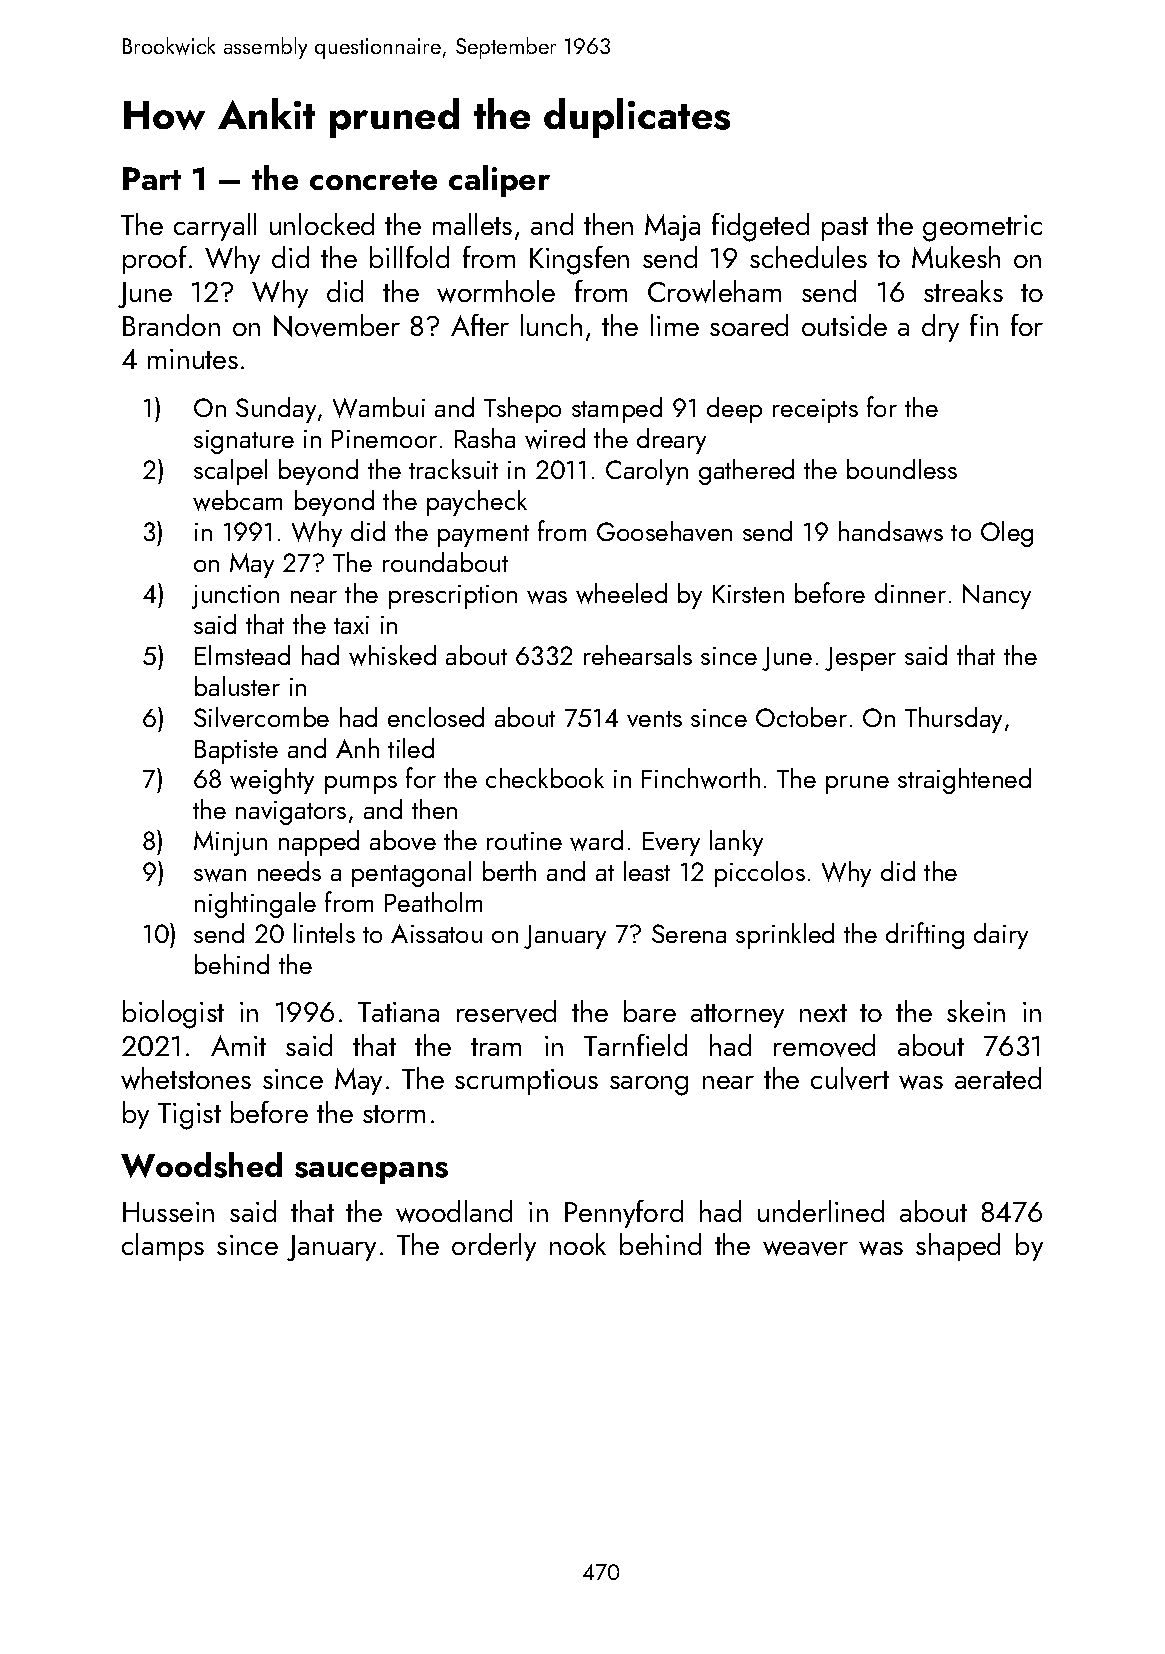 Image resolution: width=1165 pixels, height=1654 pixels. What do you see at coordinates (373, 180) in the screenshot?
I see `concrete` at bounding box center [373, 180].
